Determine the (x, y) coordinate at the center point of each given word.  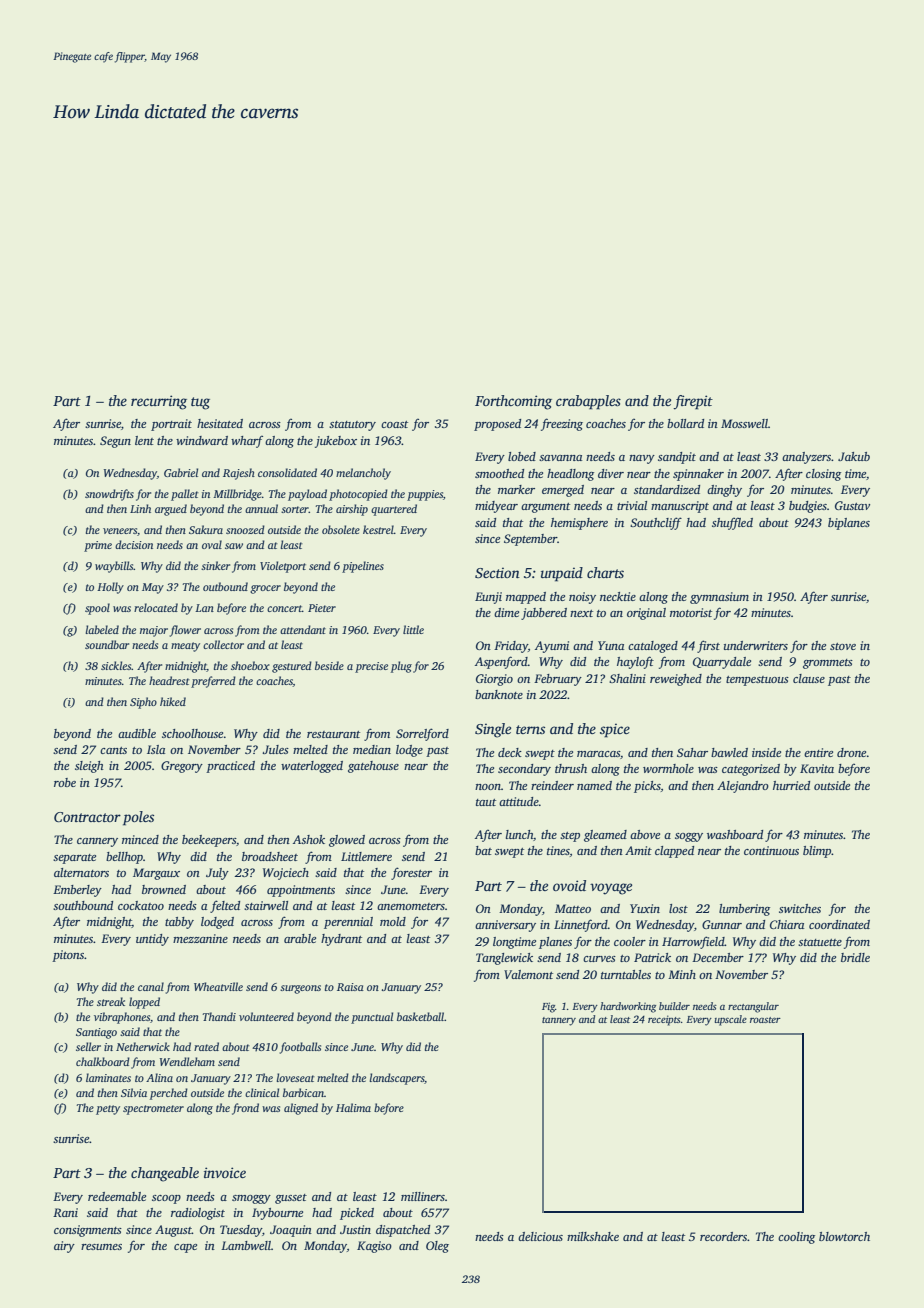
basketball (420, 1016)
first (708, 646)
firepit (693, 402)
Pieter (322, 608)
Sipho (143, 703)
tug (200, 403)
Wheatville (218, 986)
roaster (765, 1020)
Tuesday (241, 1231)
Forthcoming (513, 402)
